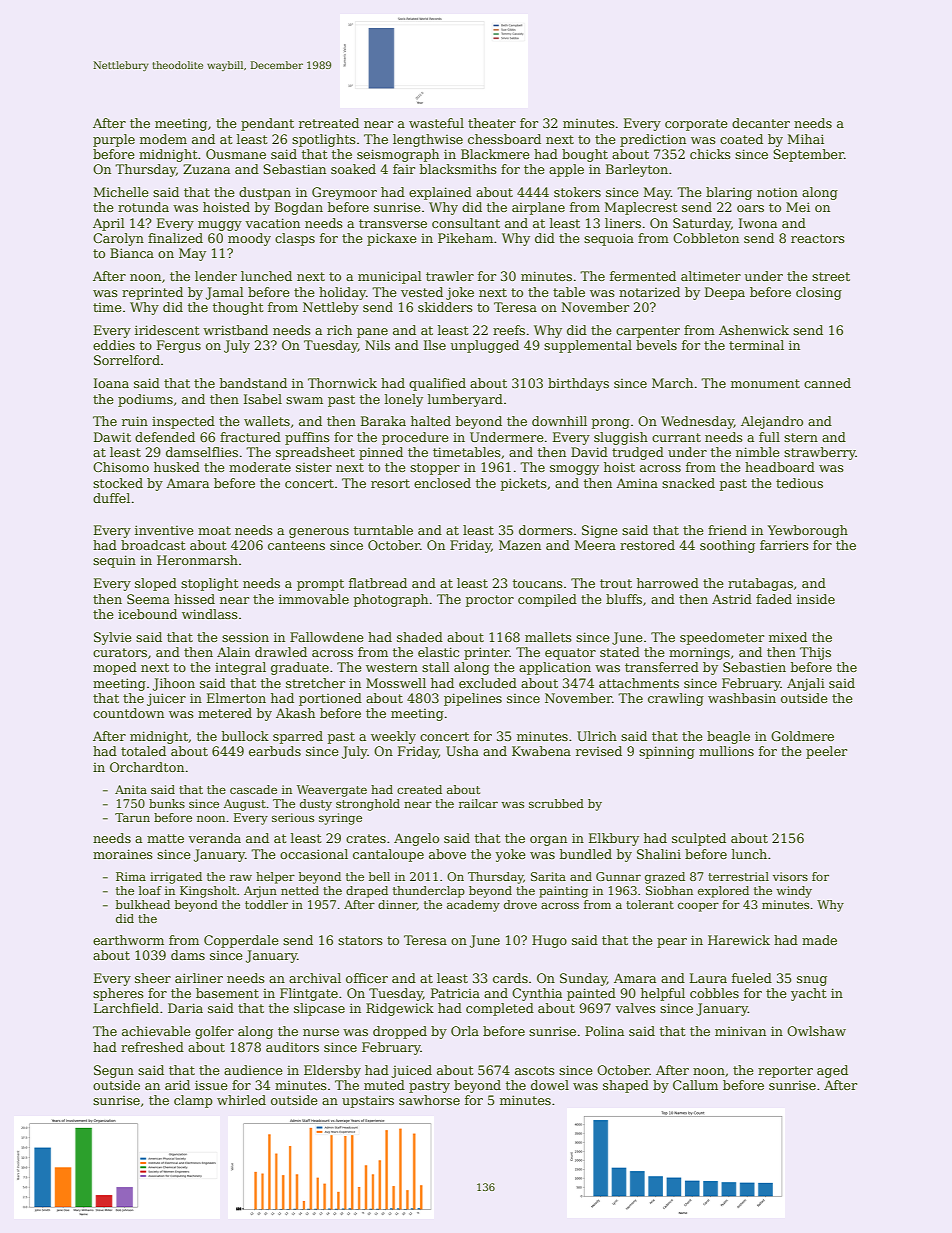 The width and height of the screenshot is (952, 1233). I want to click on stoplight, so click(210, 584).
